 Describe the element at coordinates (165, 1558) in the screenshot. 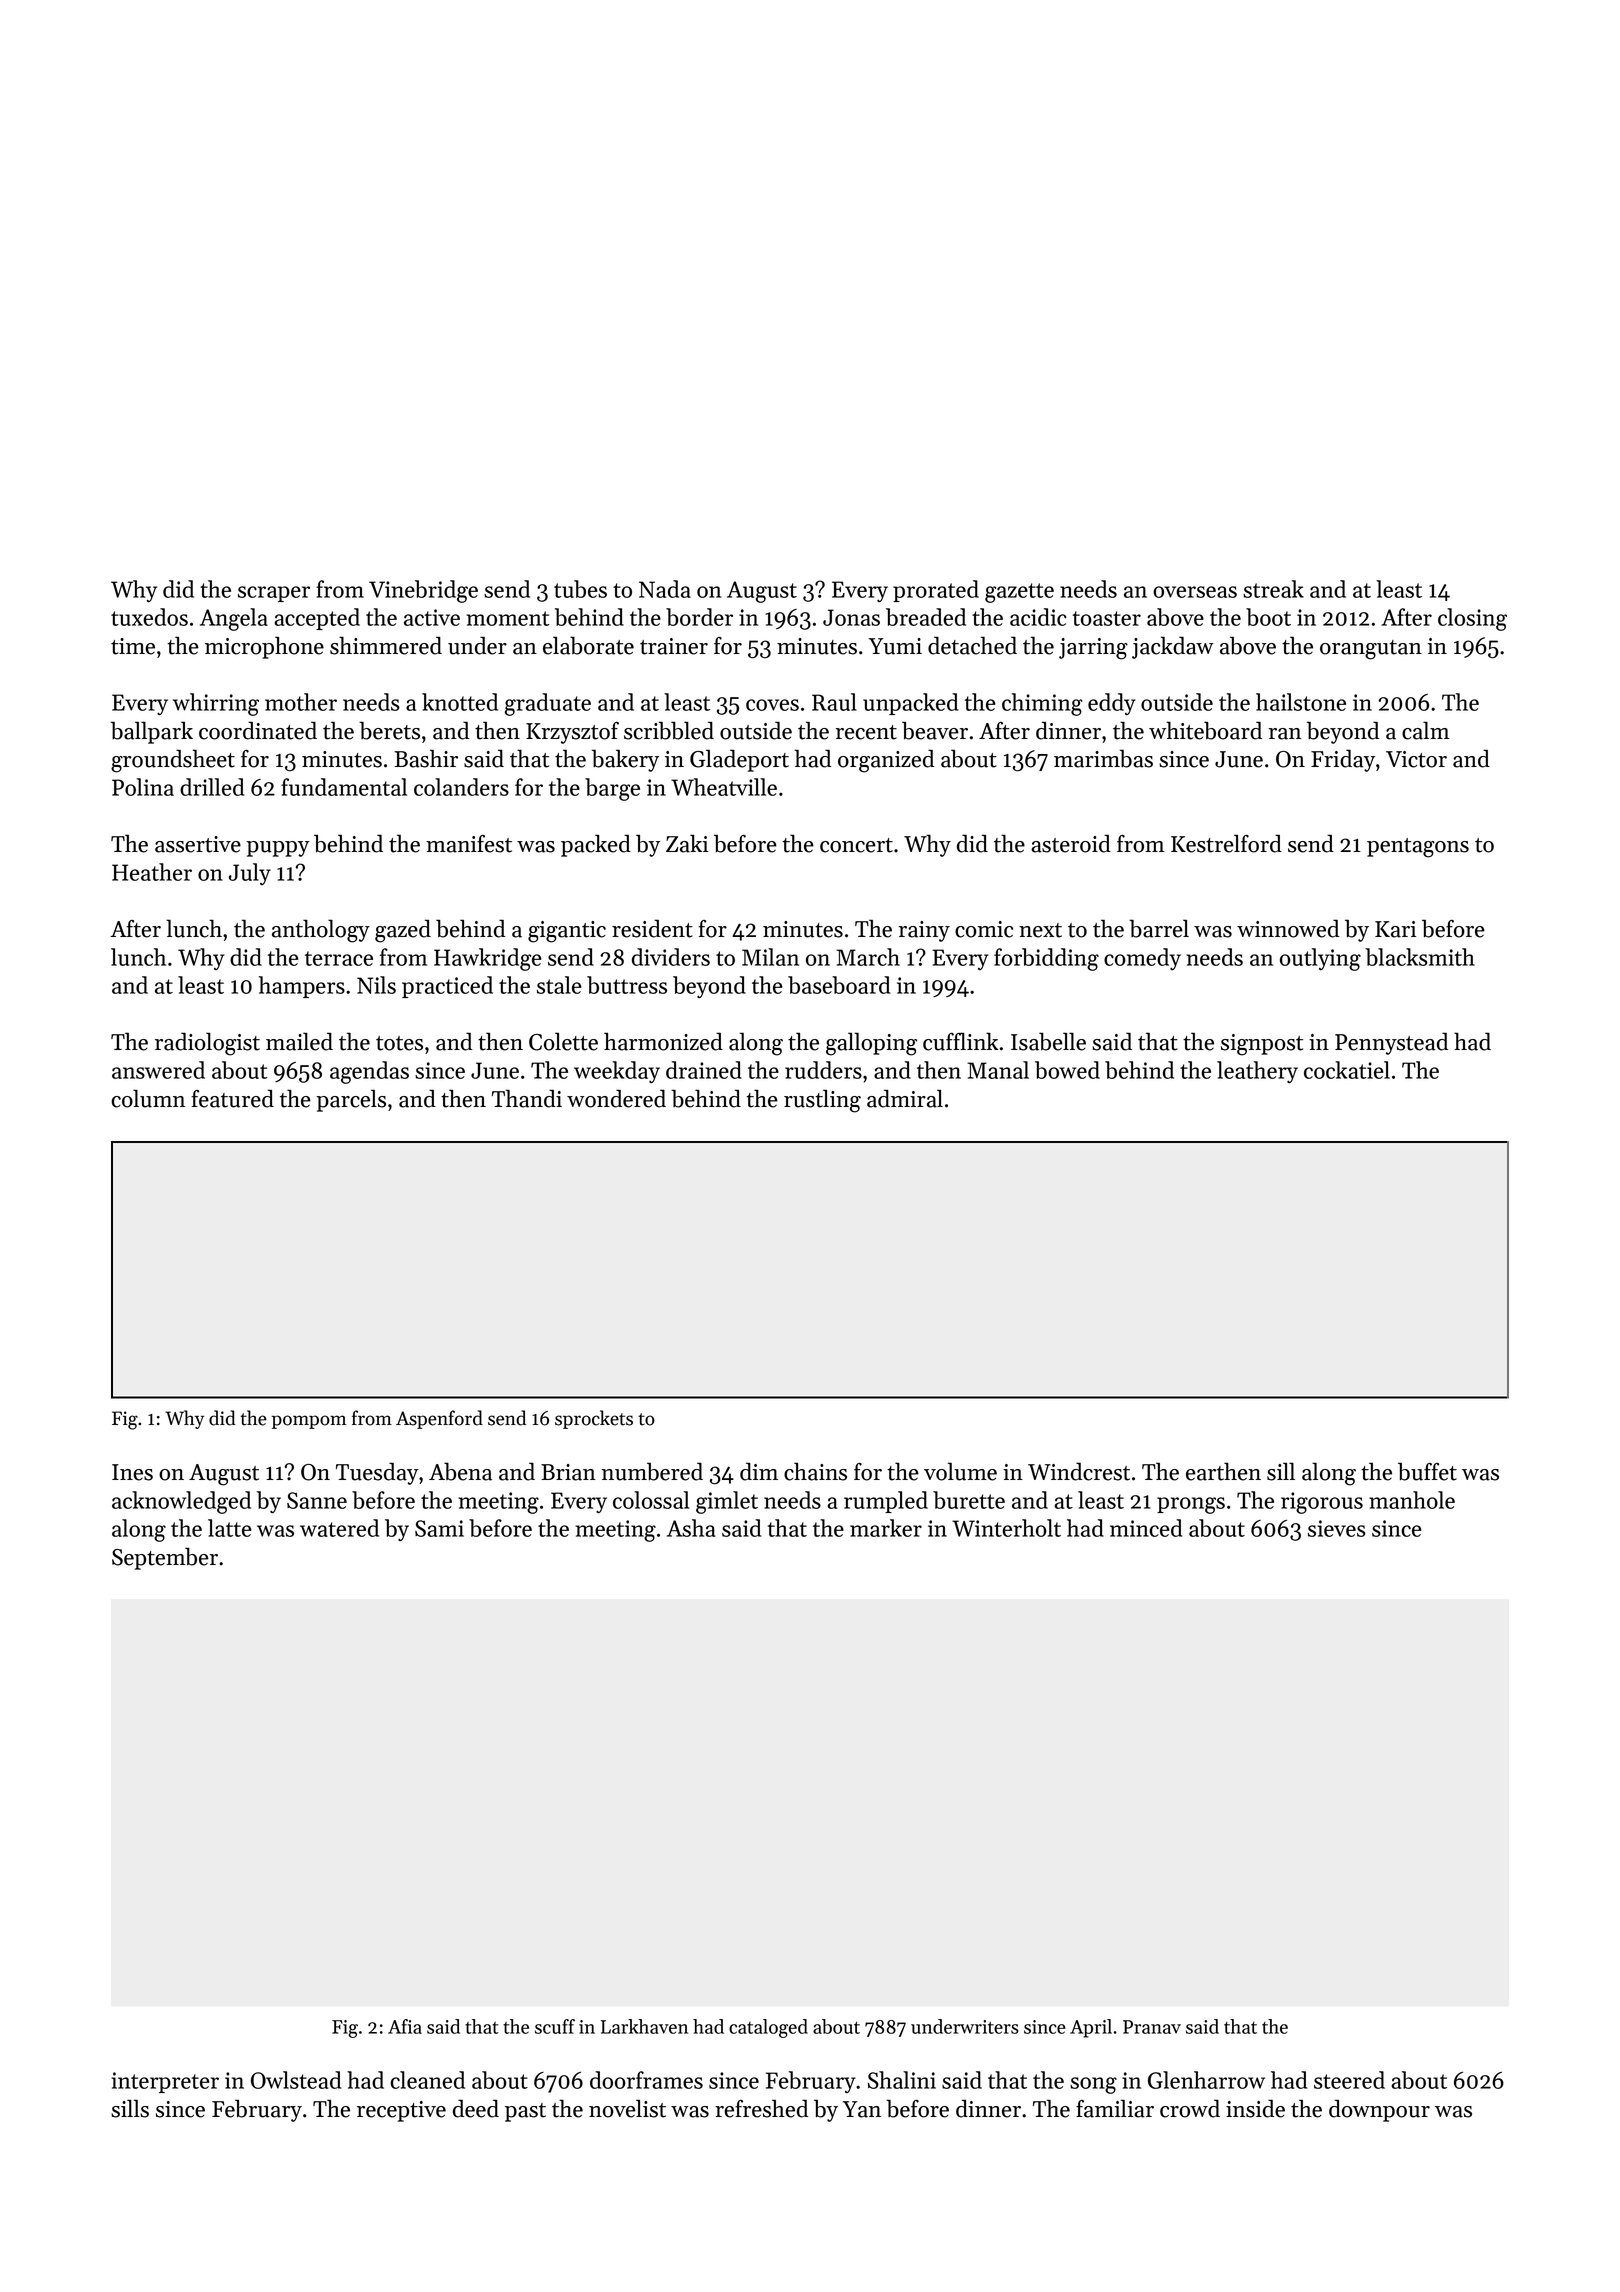

I see `September` at that location.
